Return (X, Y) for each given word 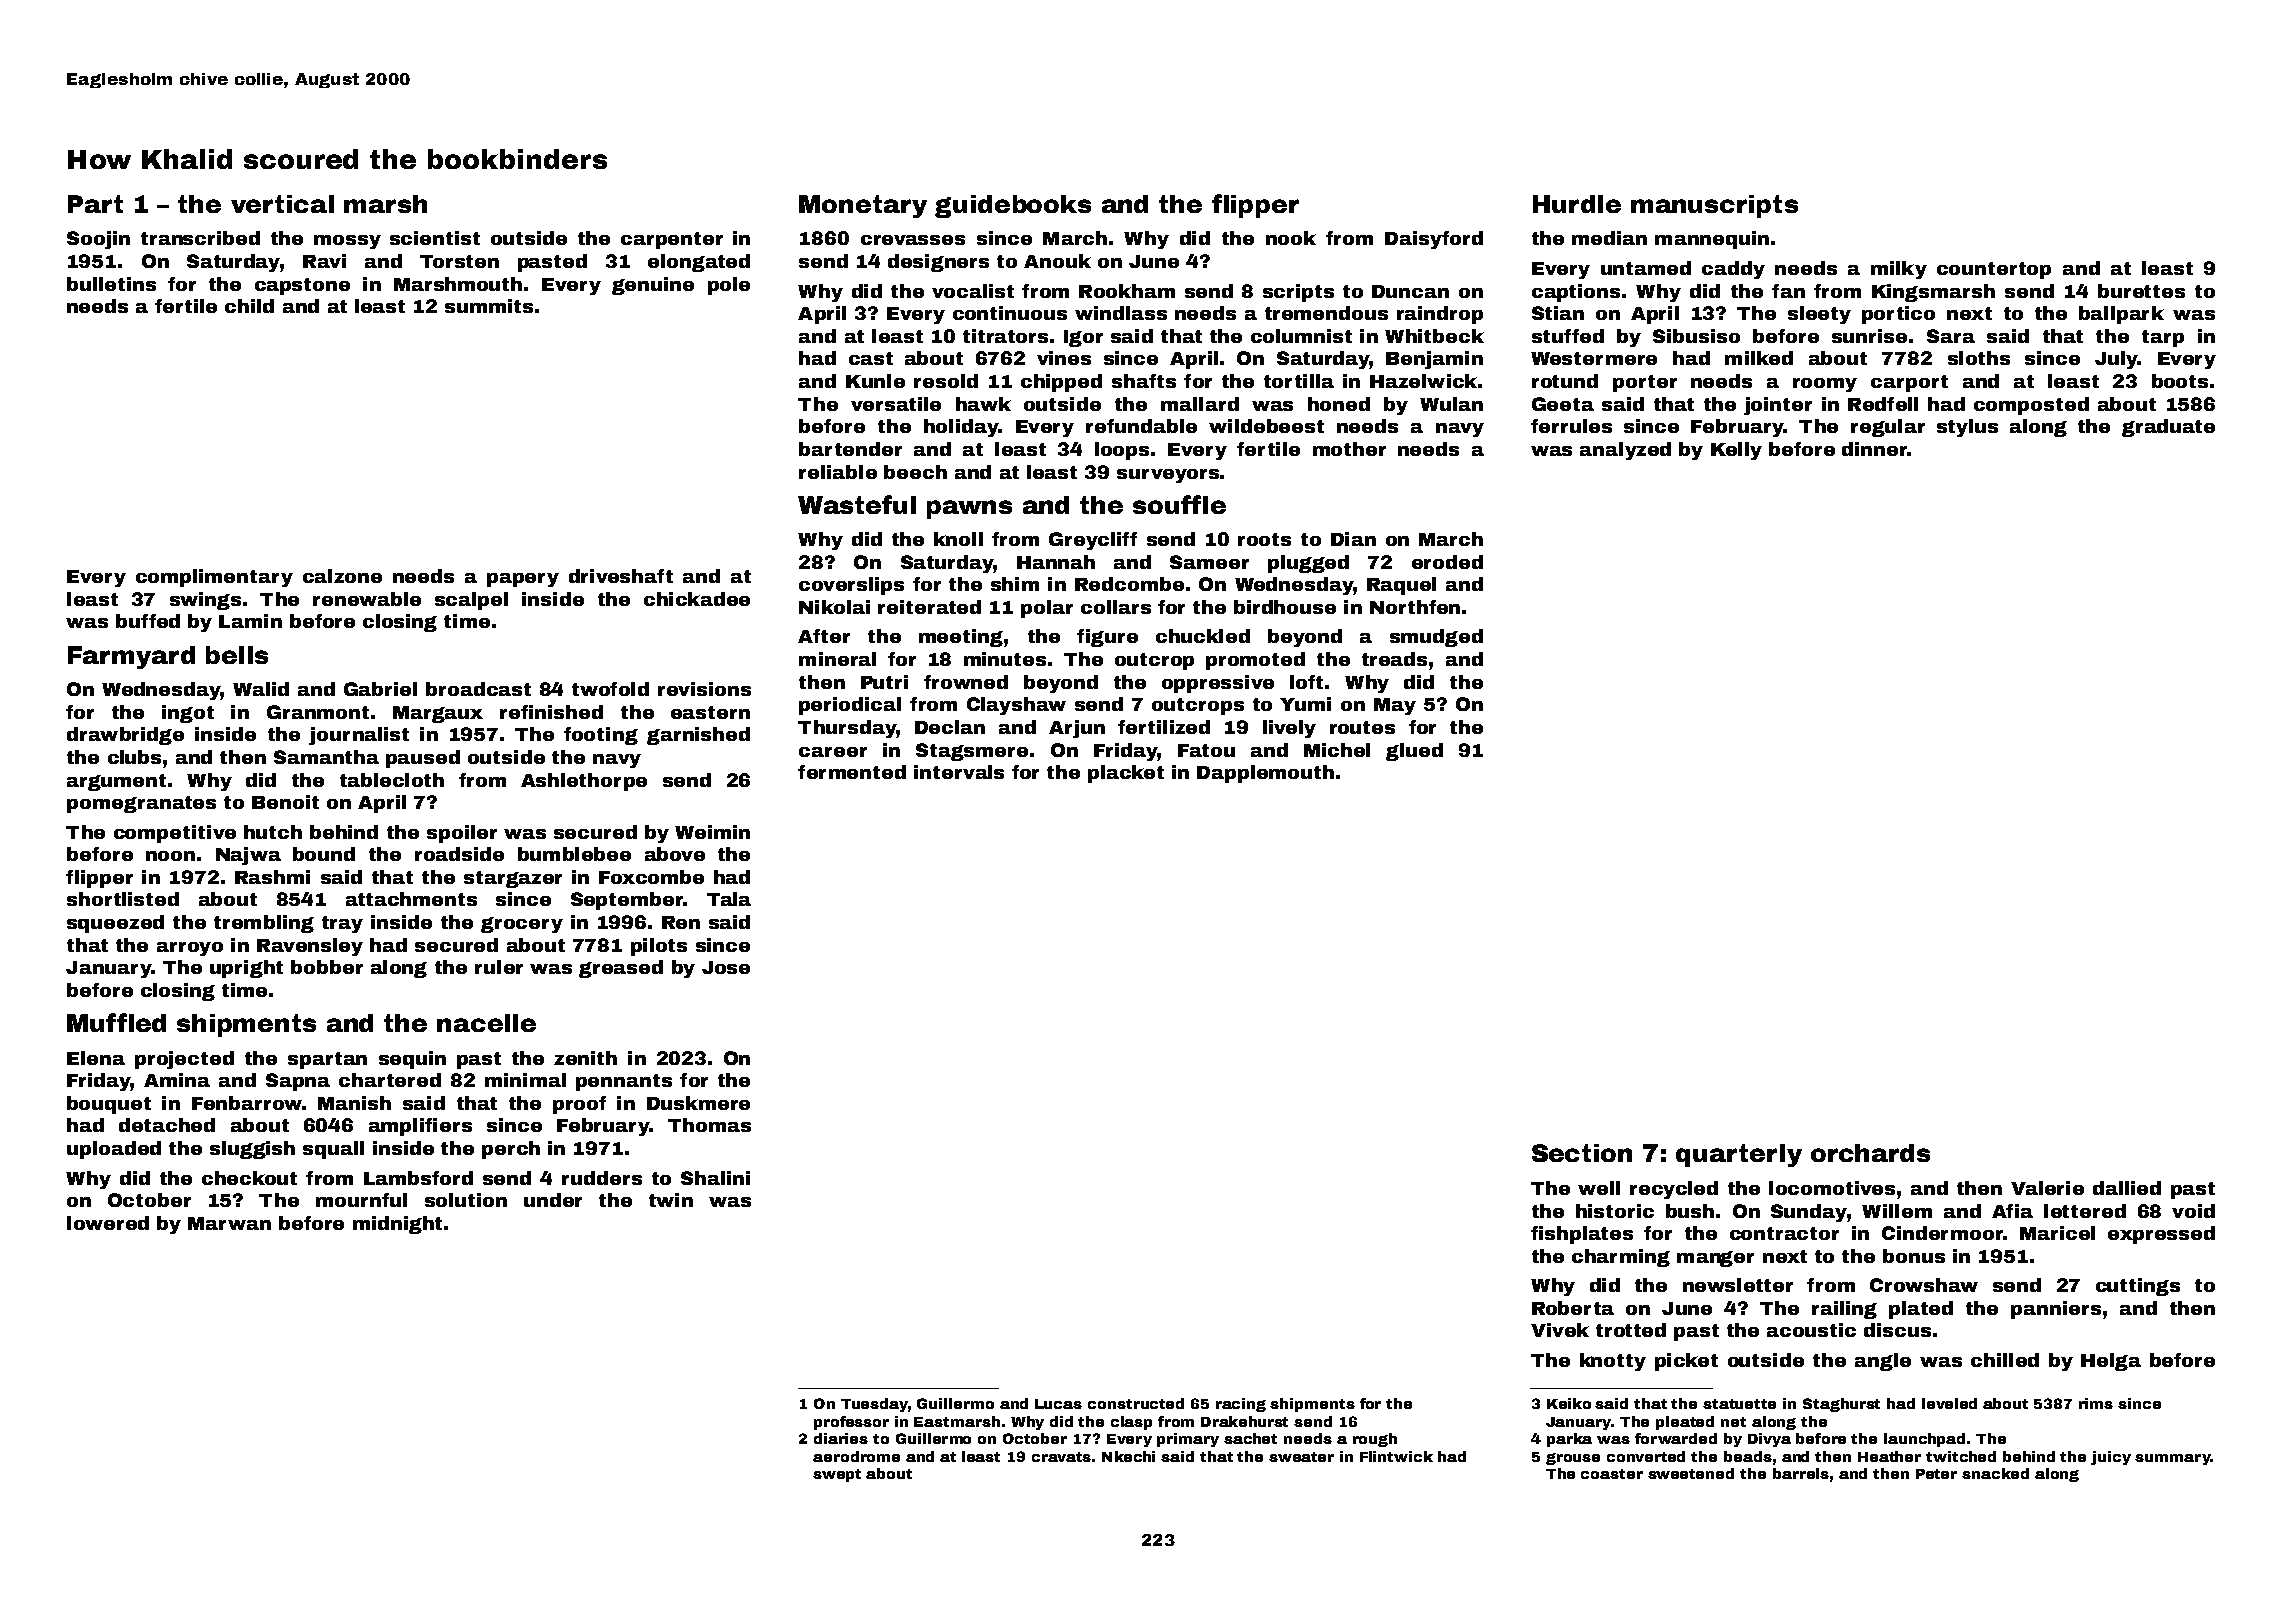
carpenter (672, 240)
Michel (1337, 750)
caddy (1733, 270)
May (1395, 706)
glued (1414, 752)
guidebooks (1013, 206)
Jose (726, 967)
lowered (108, 1223)
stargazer (513, 879)
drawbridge (125, 736)
